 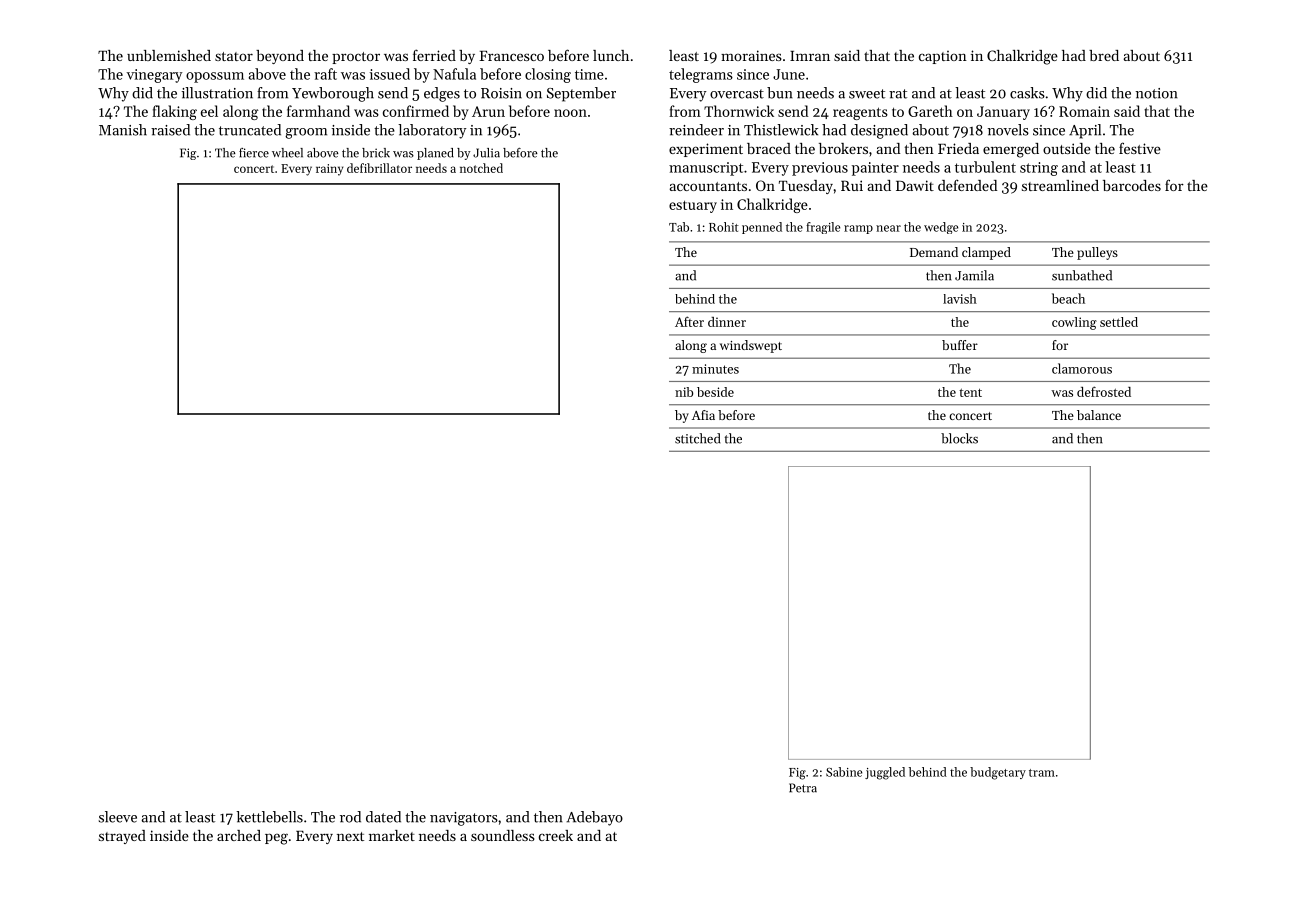 What do you see at coordinates (556, 835) in the screenshot?
I see `creek` at bounding box center [556, 835].
